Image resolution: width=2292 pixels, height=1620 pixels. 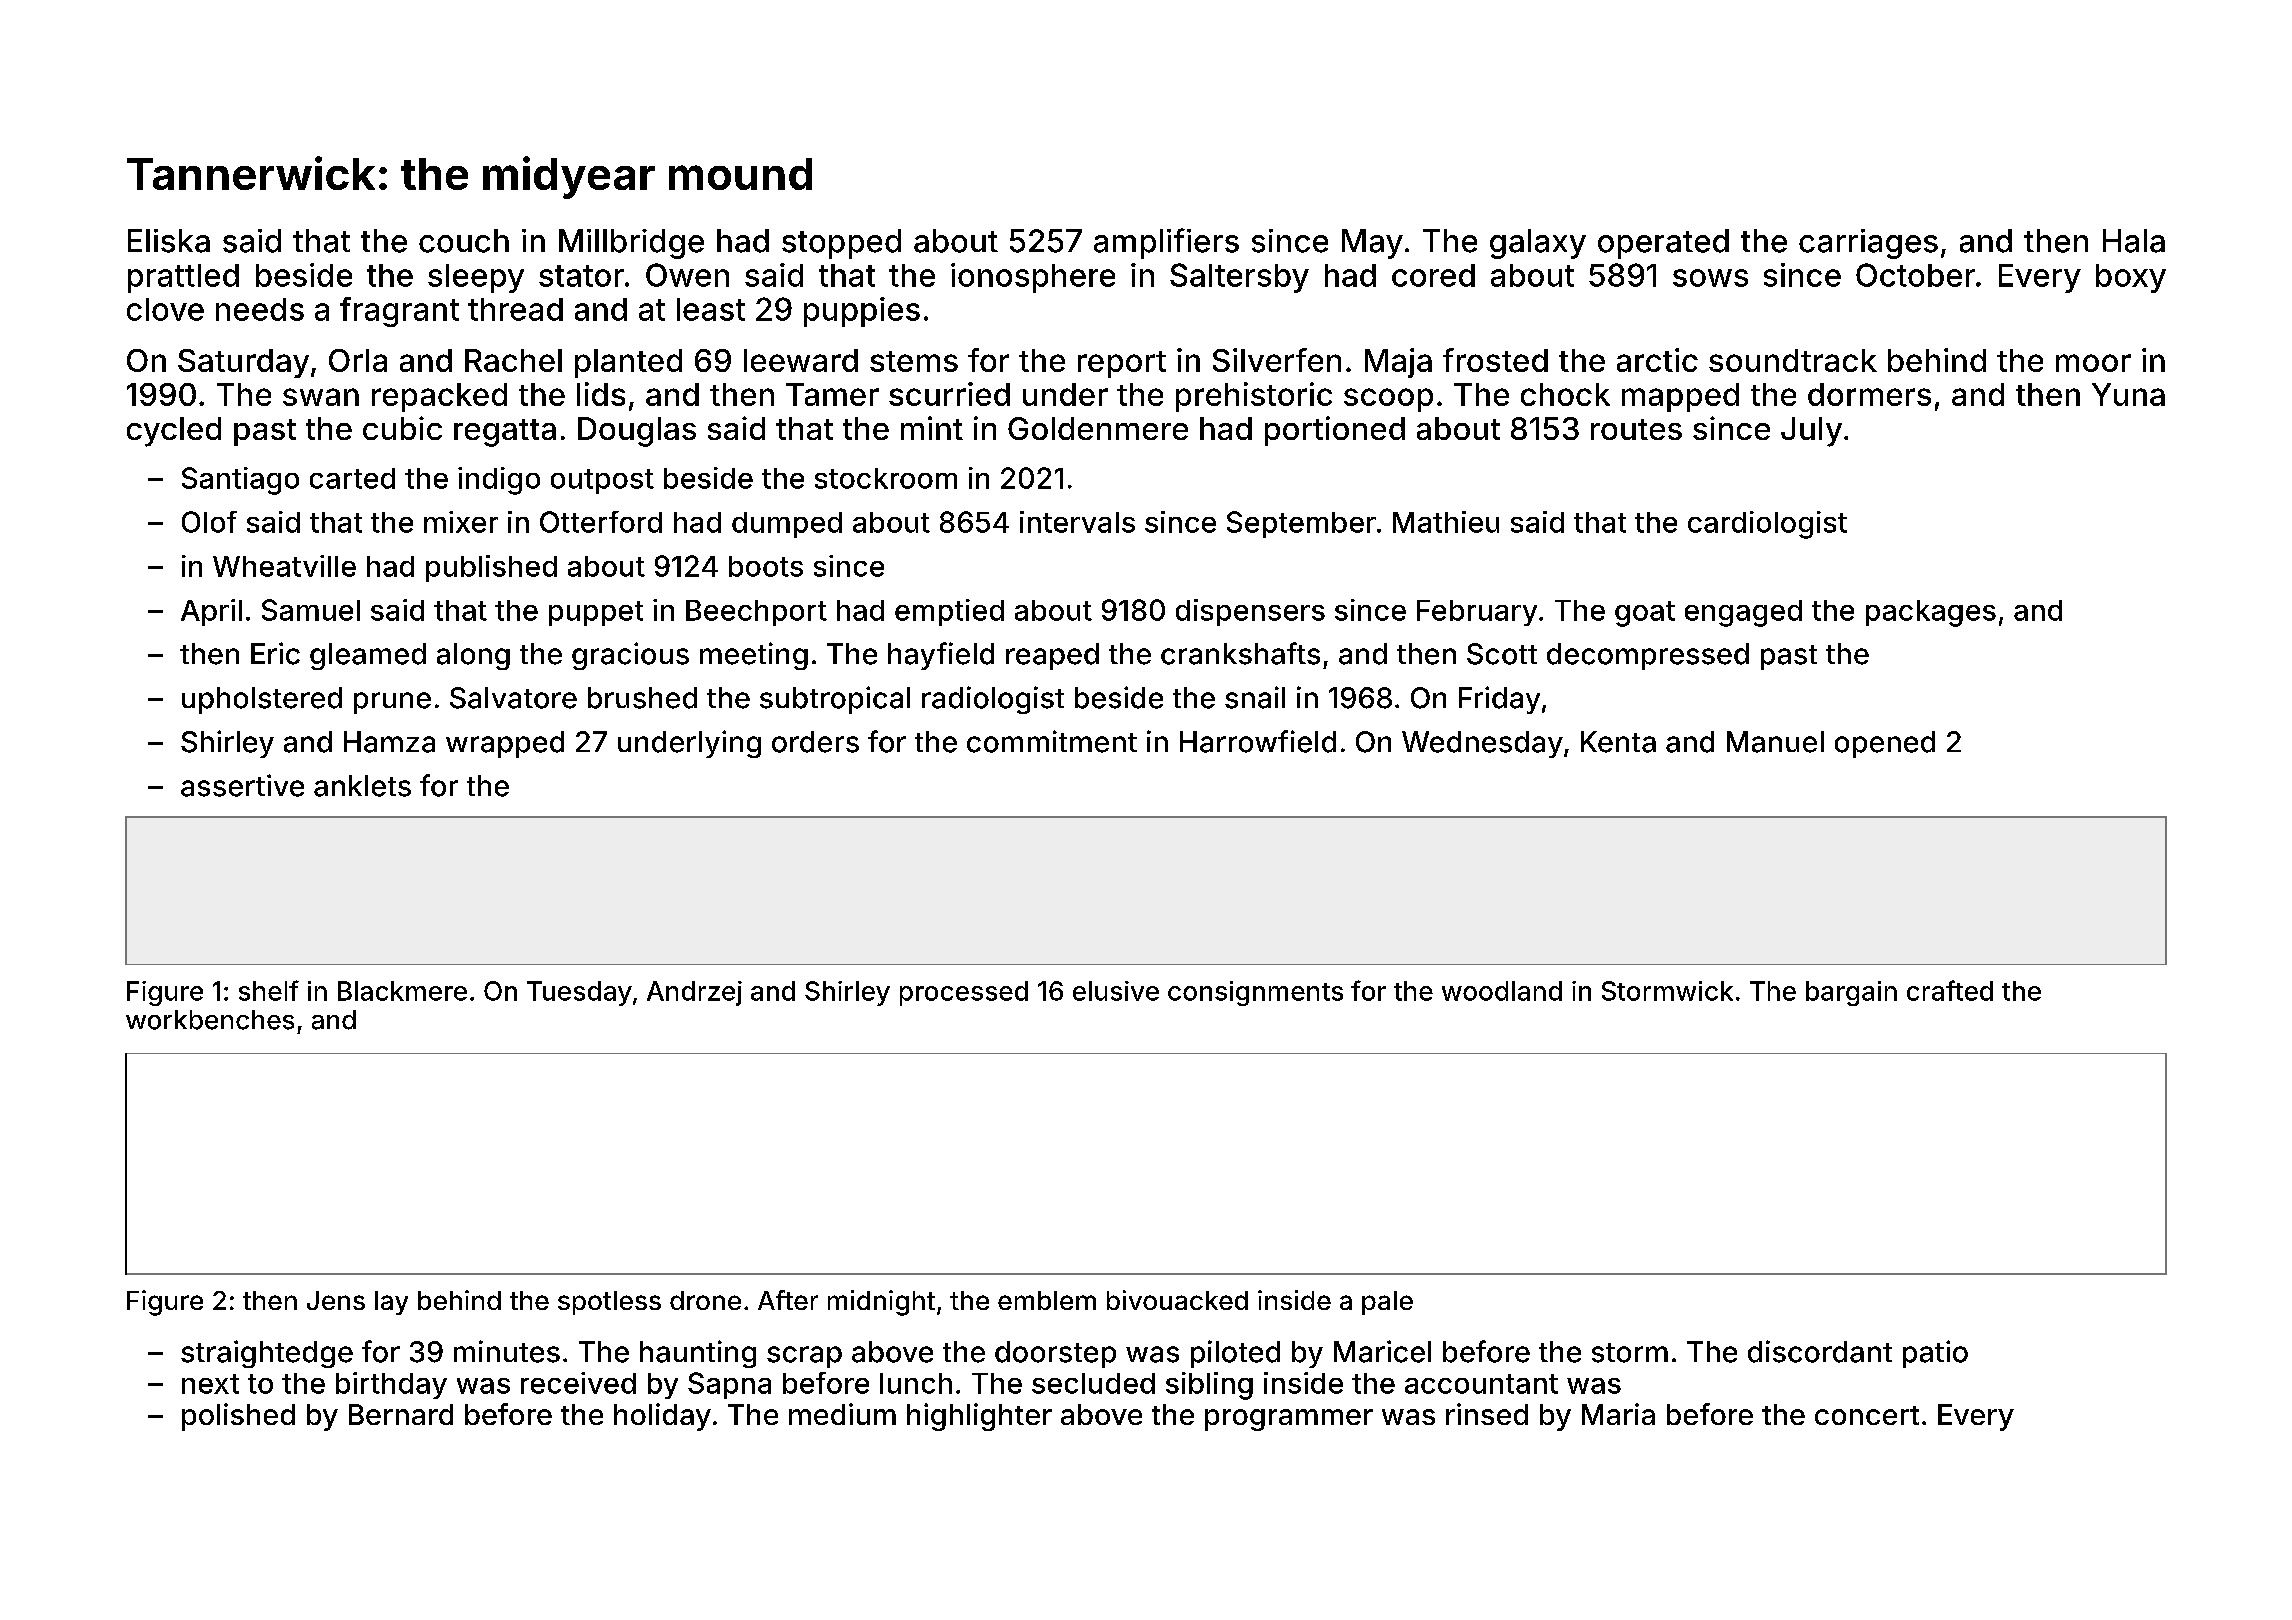 What do you see at coordinates (464, 241) in the screenshot?
I see `couch` at bounding box center [464, 241].
